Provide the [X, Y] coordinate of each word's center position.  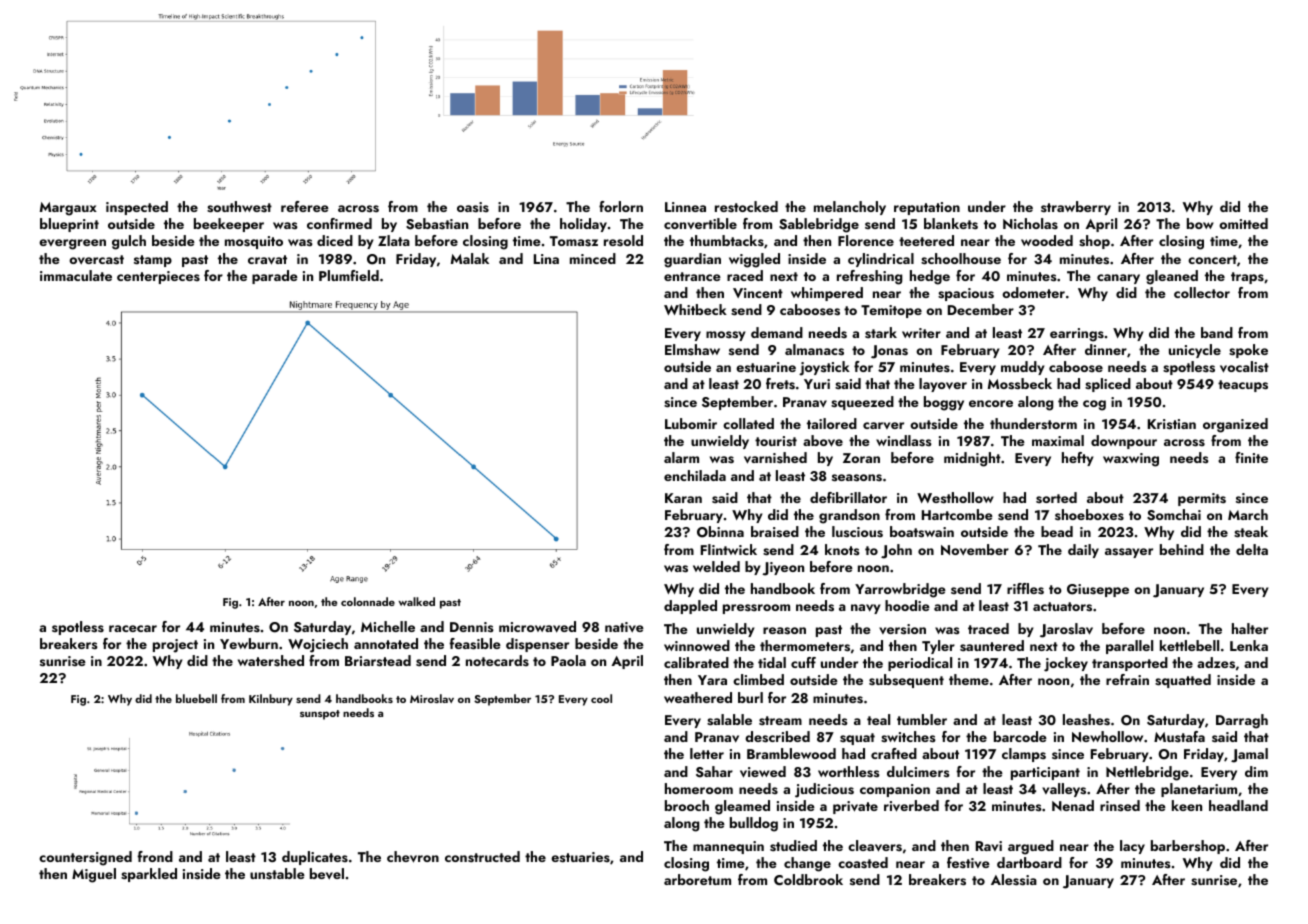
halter [1250, 628]
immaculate [76, 275]
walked [416, 601]
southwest [239, 207]
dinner [1106, 349]
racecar [133, 628]
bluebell [196, 698]
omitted [1243, 223]
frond [155, 856]
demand [777, 332]
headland [1238, 805]
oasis [473, 207]
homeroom [699, 788]
